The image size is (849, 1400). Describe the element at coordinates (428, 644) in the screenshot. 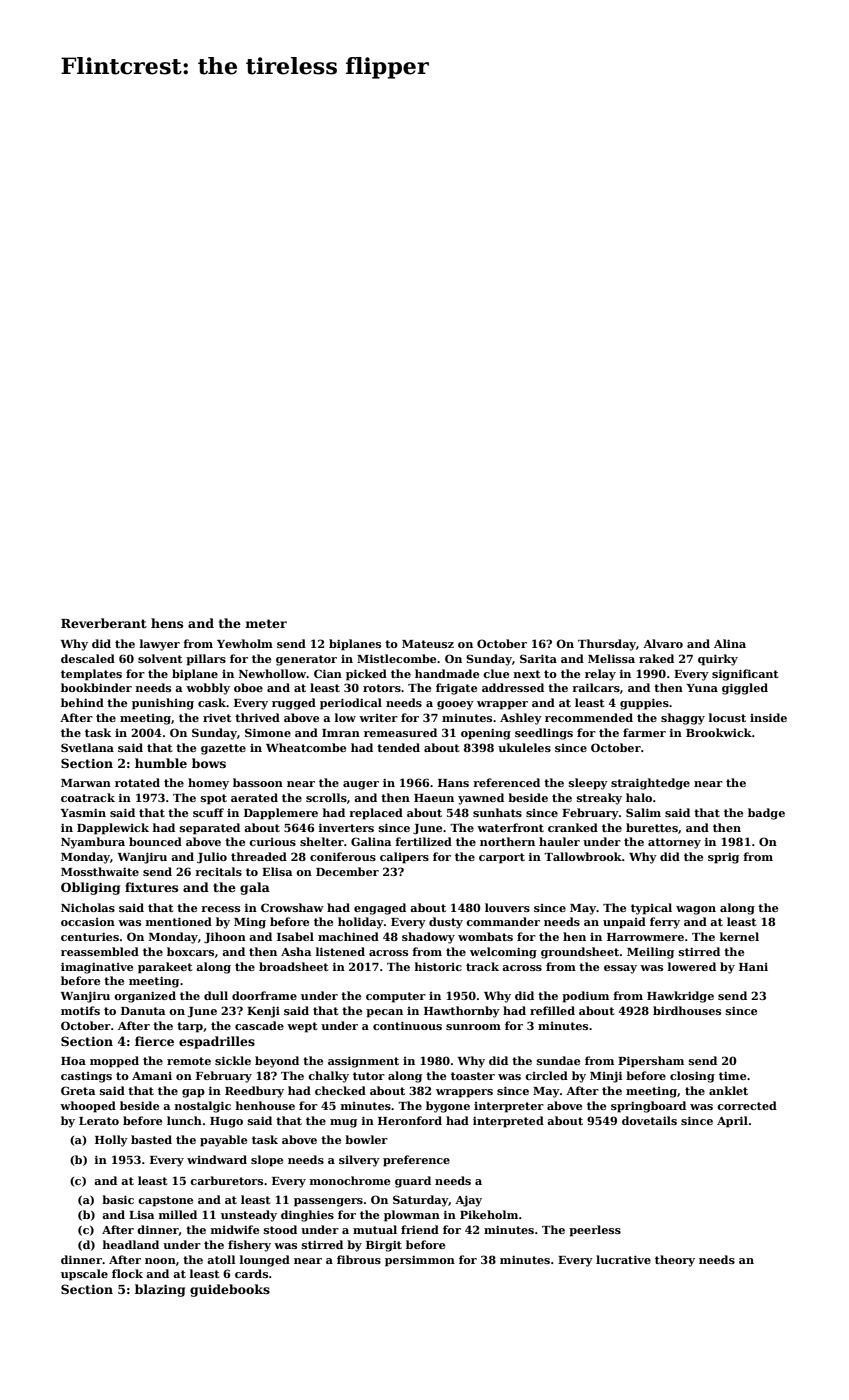

I see `Mateusz` at that location.
